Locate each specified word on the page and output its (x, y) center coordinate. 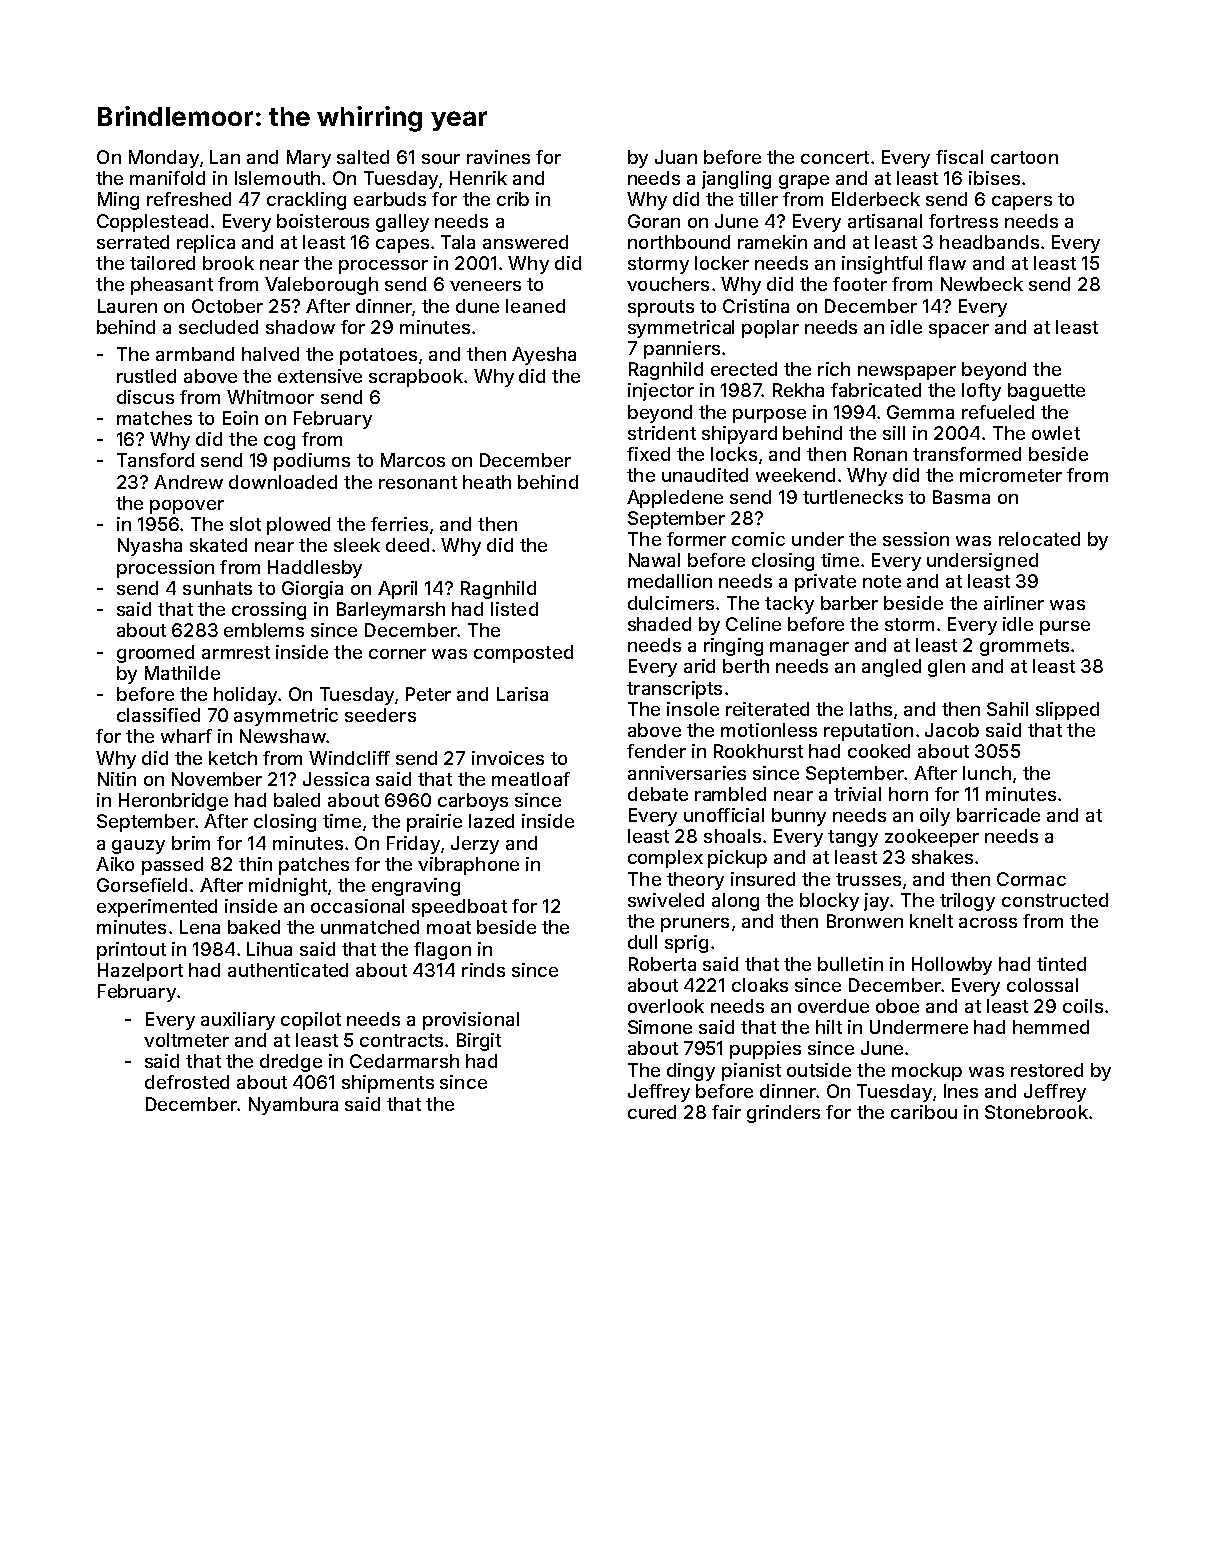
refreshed (189, 199)
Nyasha (150, 547)
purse (1065, 628)
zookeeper (932, 838)
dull (642, 942)
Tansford (155, 460)
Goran (654, 221)
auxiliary (238, 1021)
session (916, 539)
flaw (947, 263)
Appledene (675, 499)
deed (407, 545)
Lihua (269, 949)
